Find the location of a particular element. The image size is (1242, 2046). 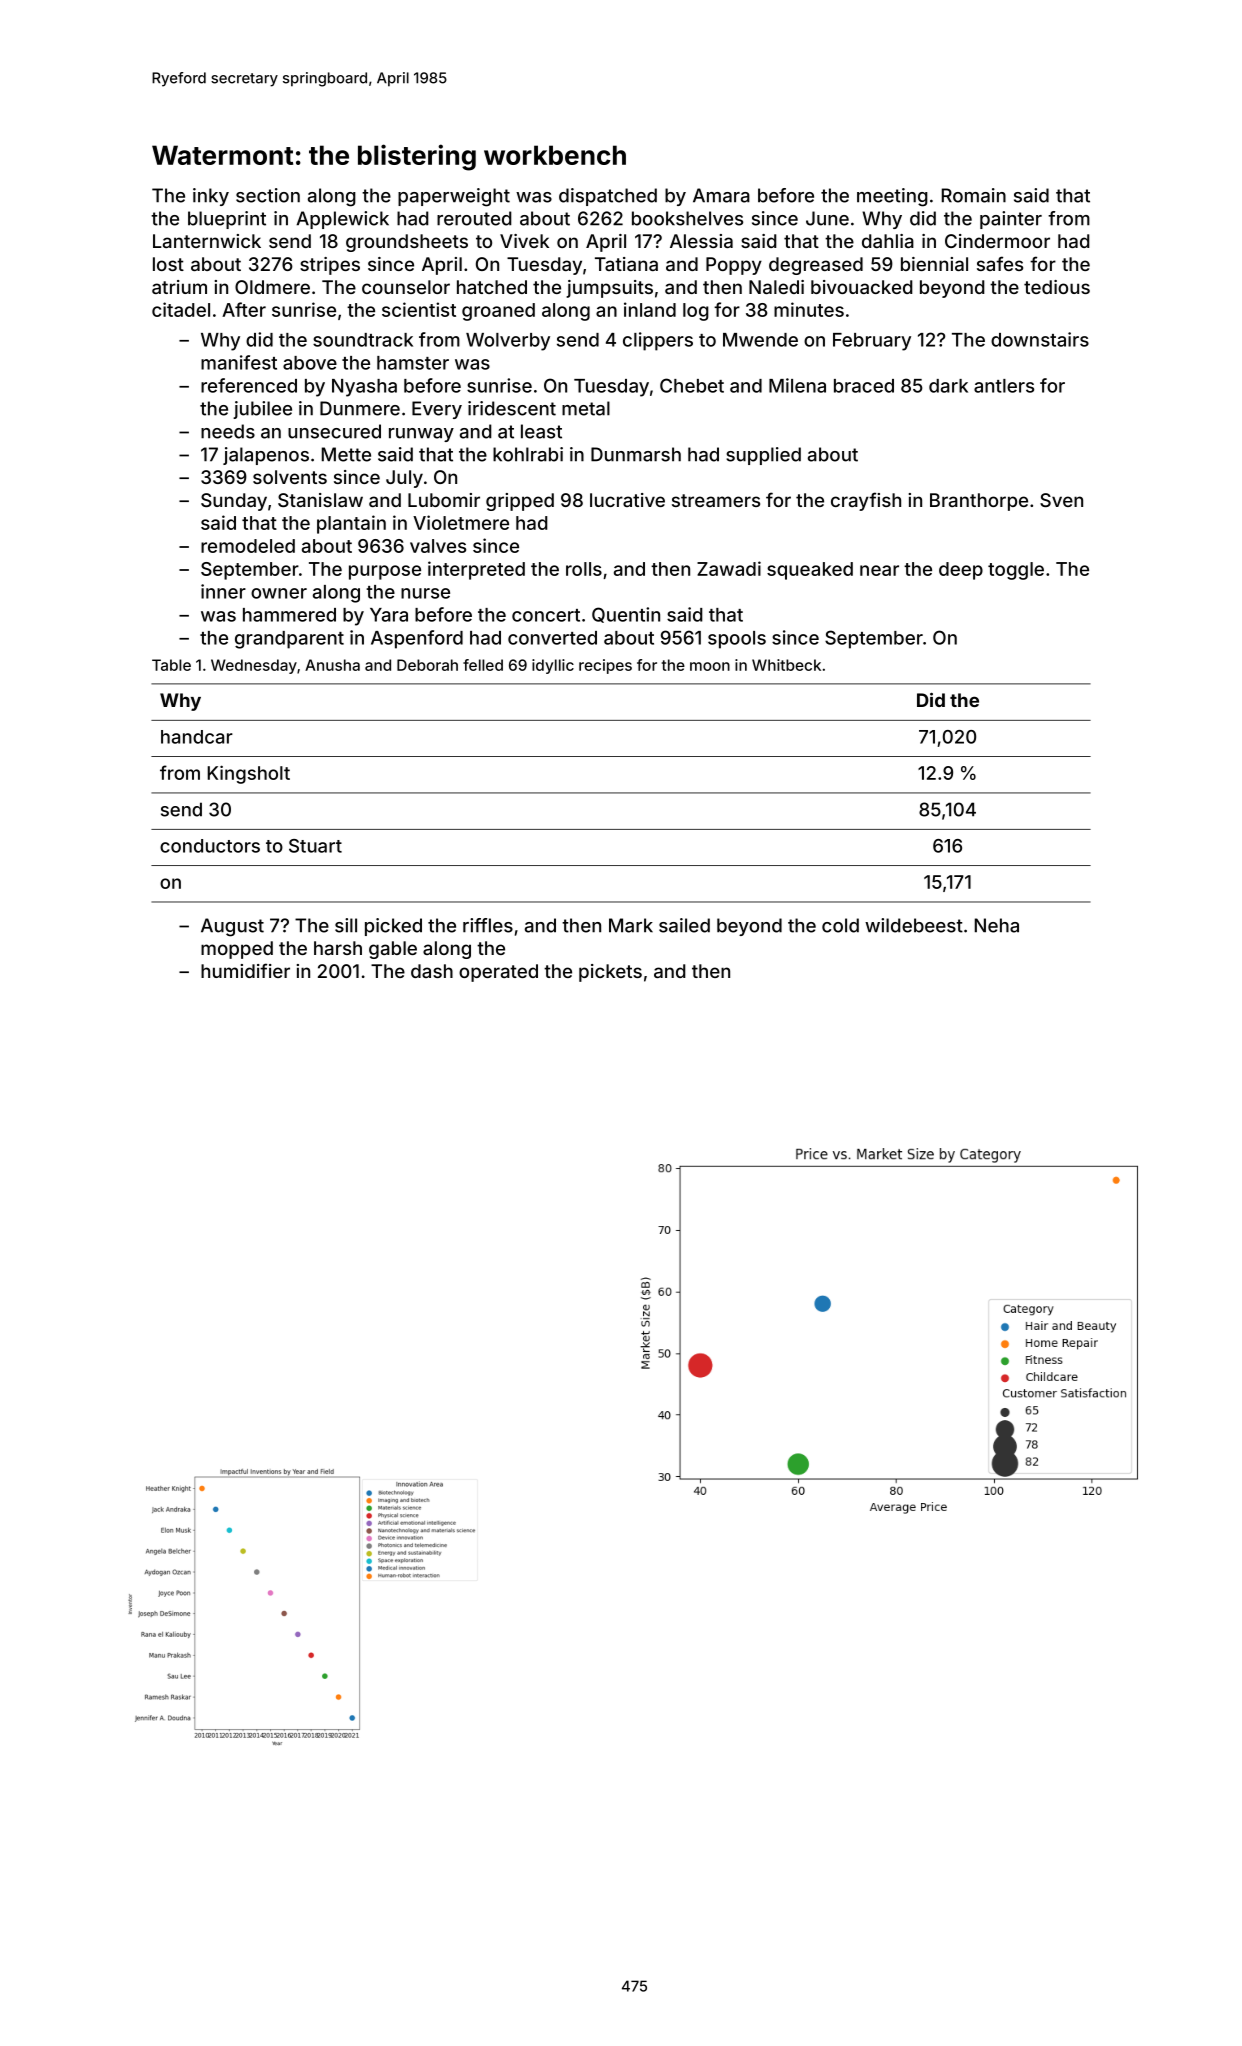

rerouted is located at coordinates (474, 218).
